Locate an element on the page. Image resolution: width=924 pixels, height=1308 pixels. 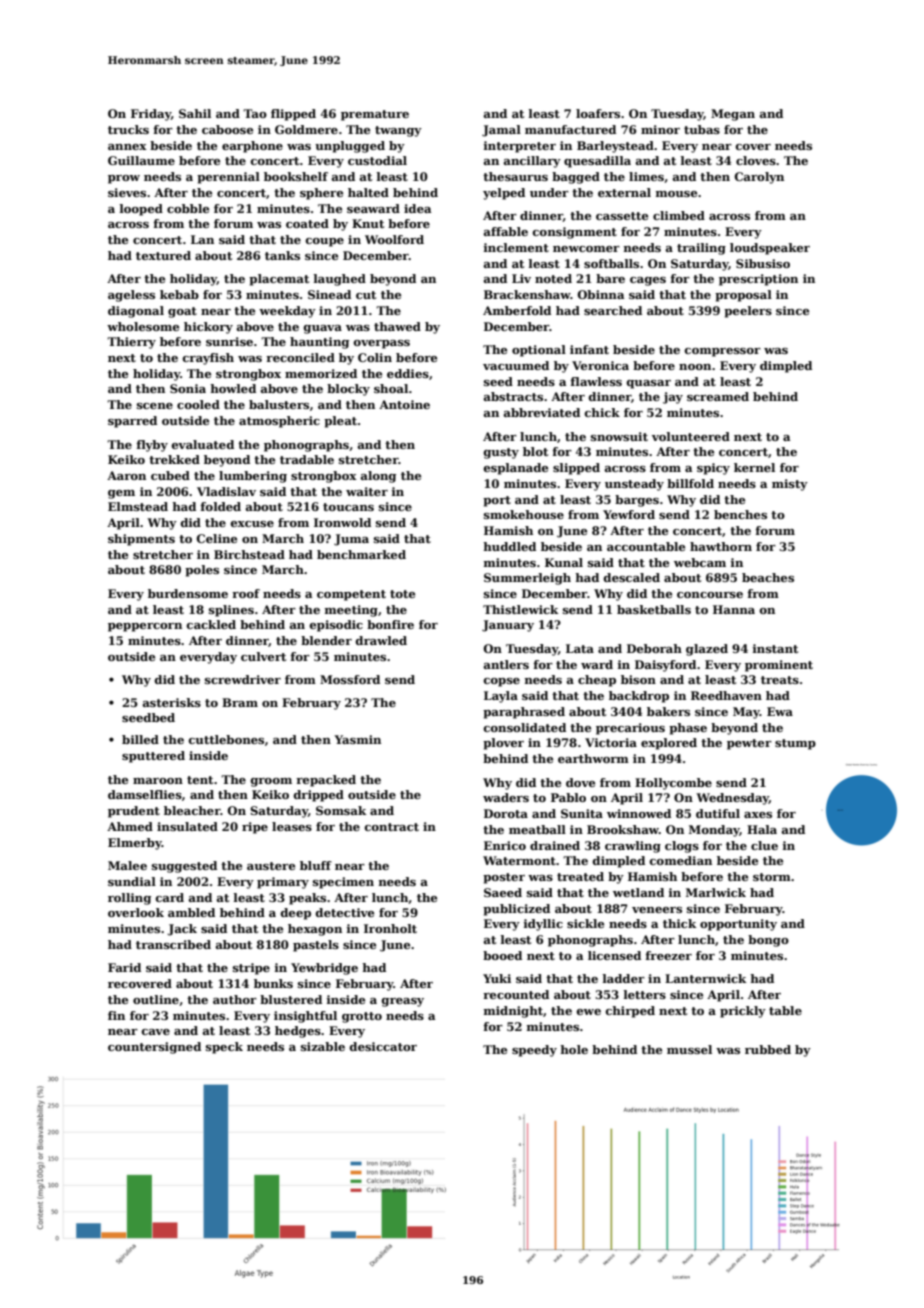
loafers is located at coordinates (598, 113).
